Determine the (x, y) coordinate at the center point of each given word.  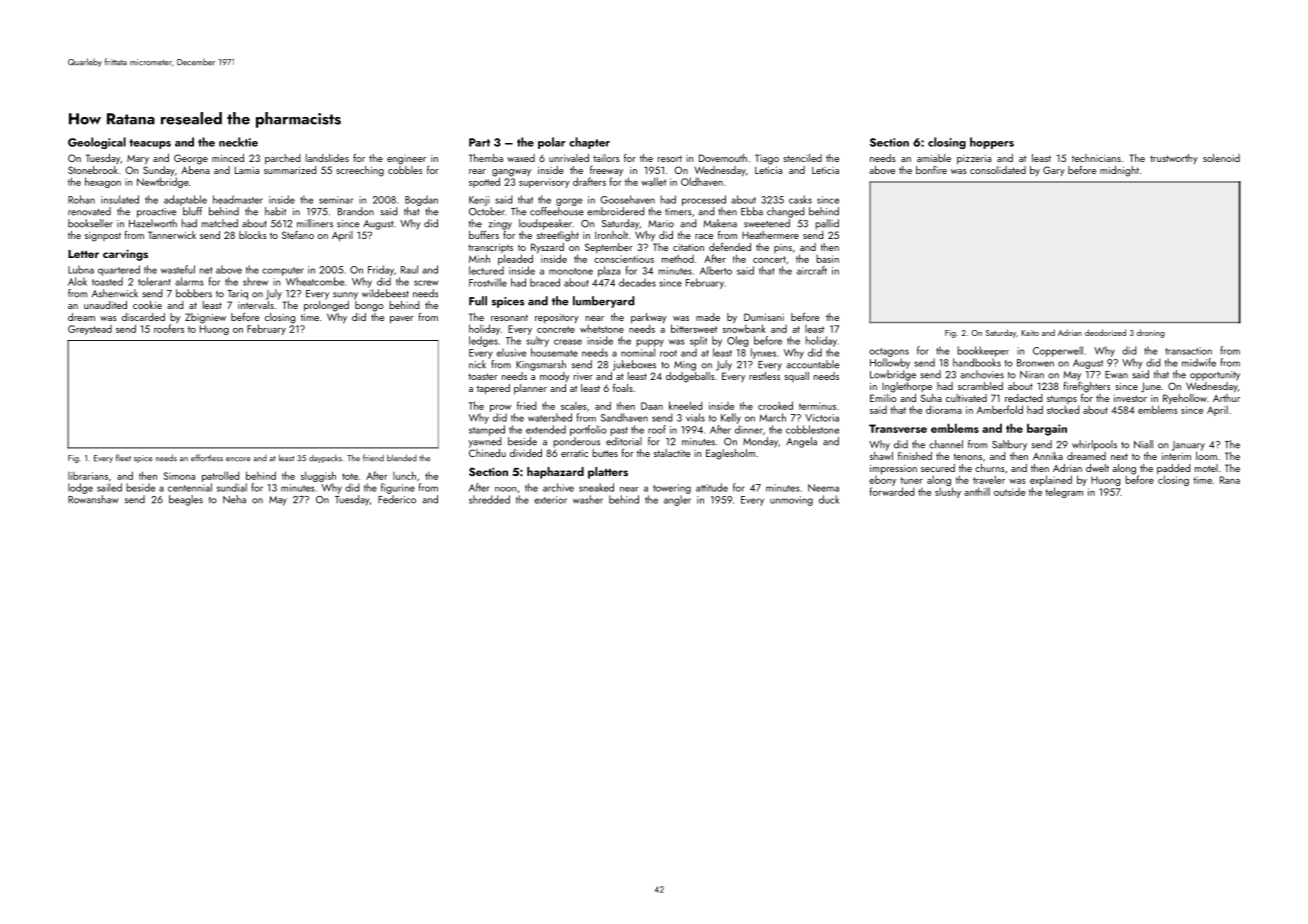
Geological (97, 143)
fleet (123, 458)
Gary (1054, 171)
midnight (1119, 171)
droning (1151, 333)
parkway (649, 318)
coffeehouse (557, 211)
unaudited (105, 305)
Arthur (1226, 398)
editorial (624, 441)
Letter (83, 254)
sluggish (318, 476)
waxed (521, 158)
